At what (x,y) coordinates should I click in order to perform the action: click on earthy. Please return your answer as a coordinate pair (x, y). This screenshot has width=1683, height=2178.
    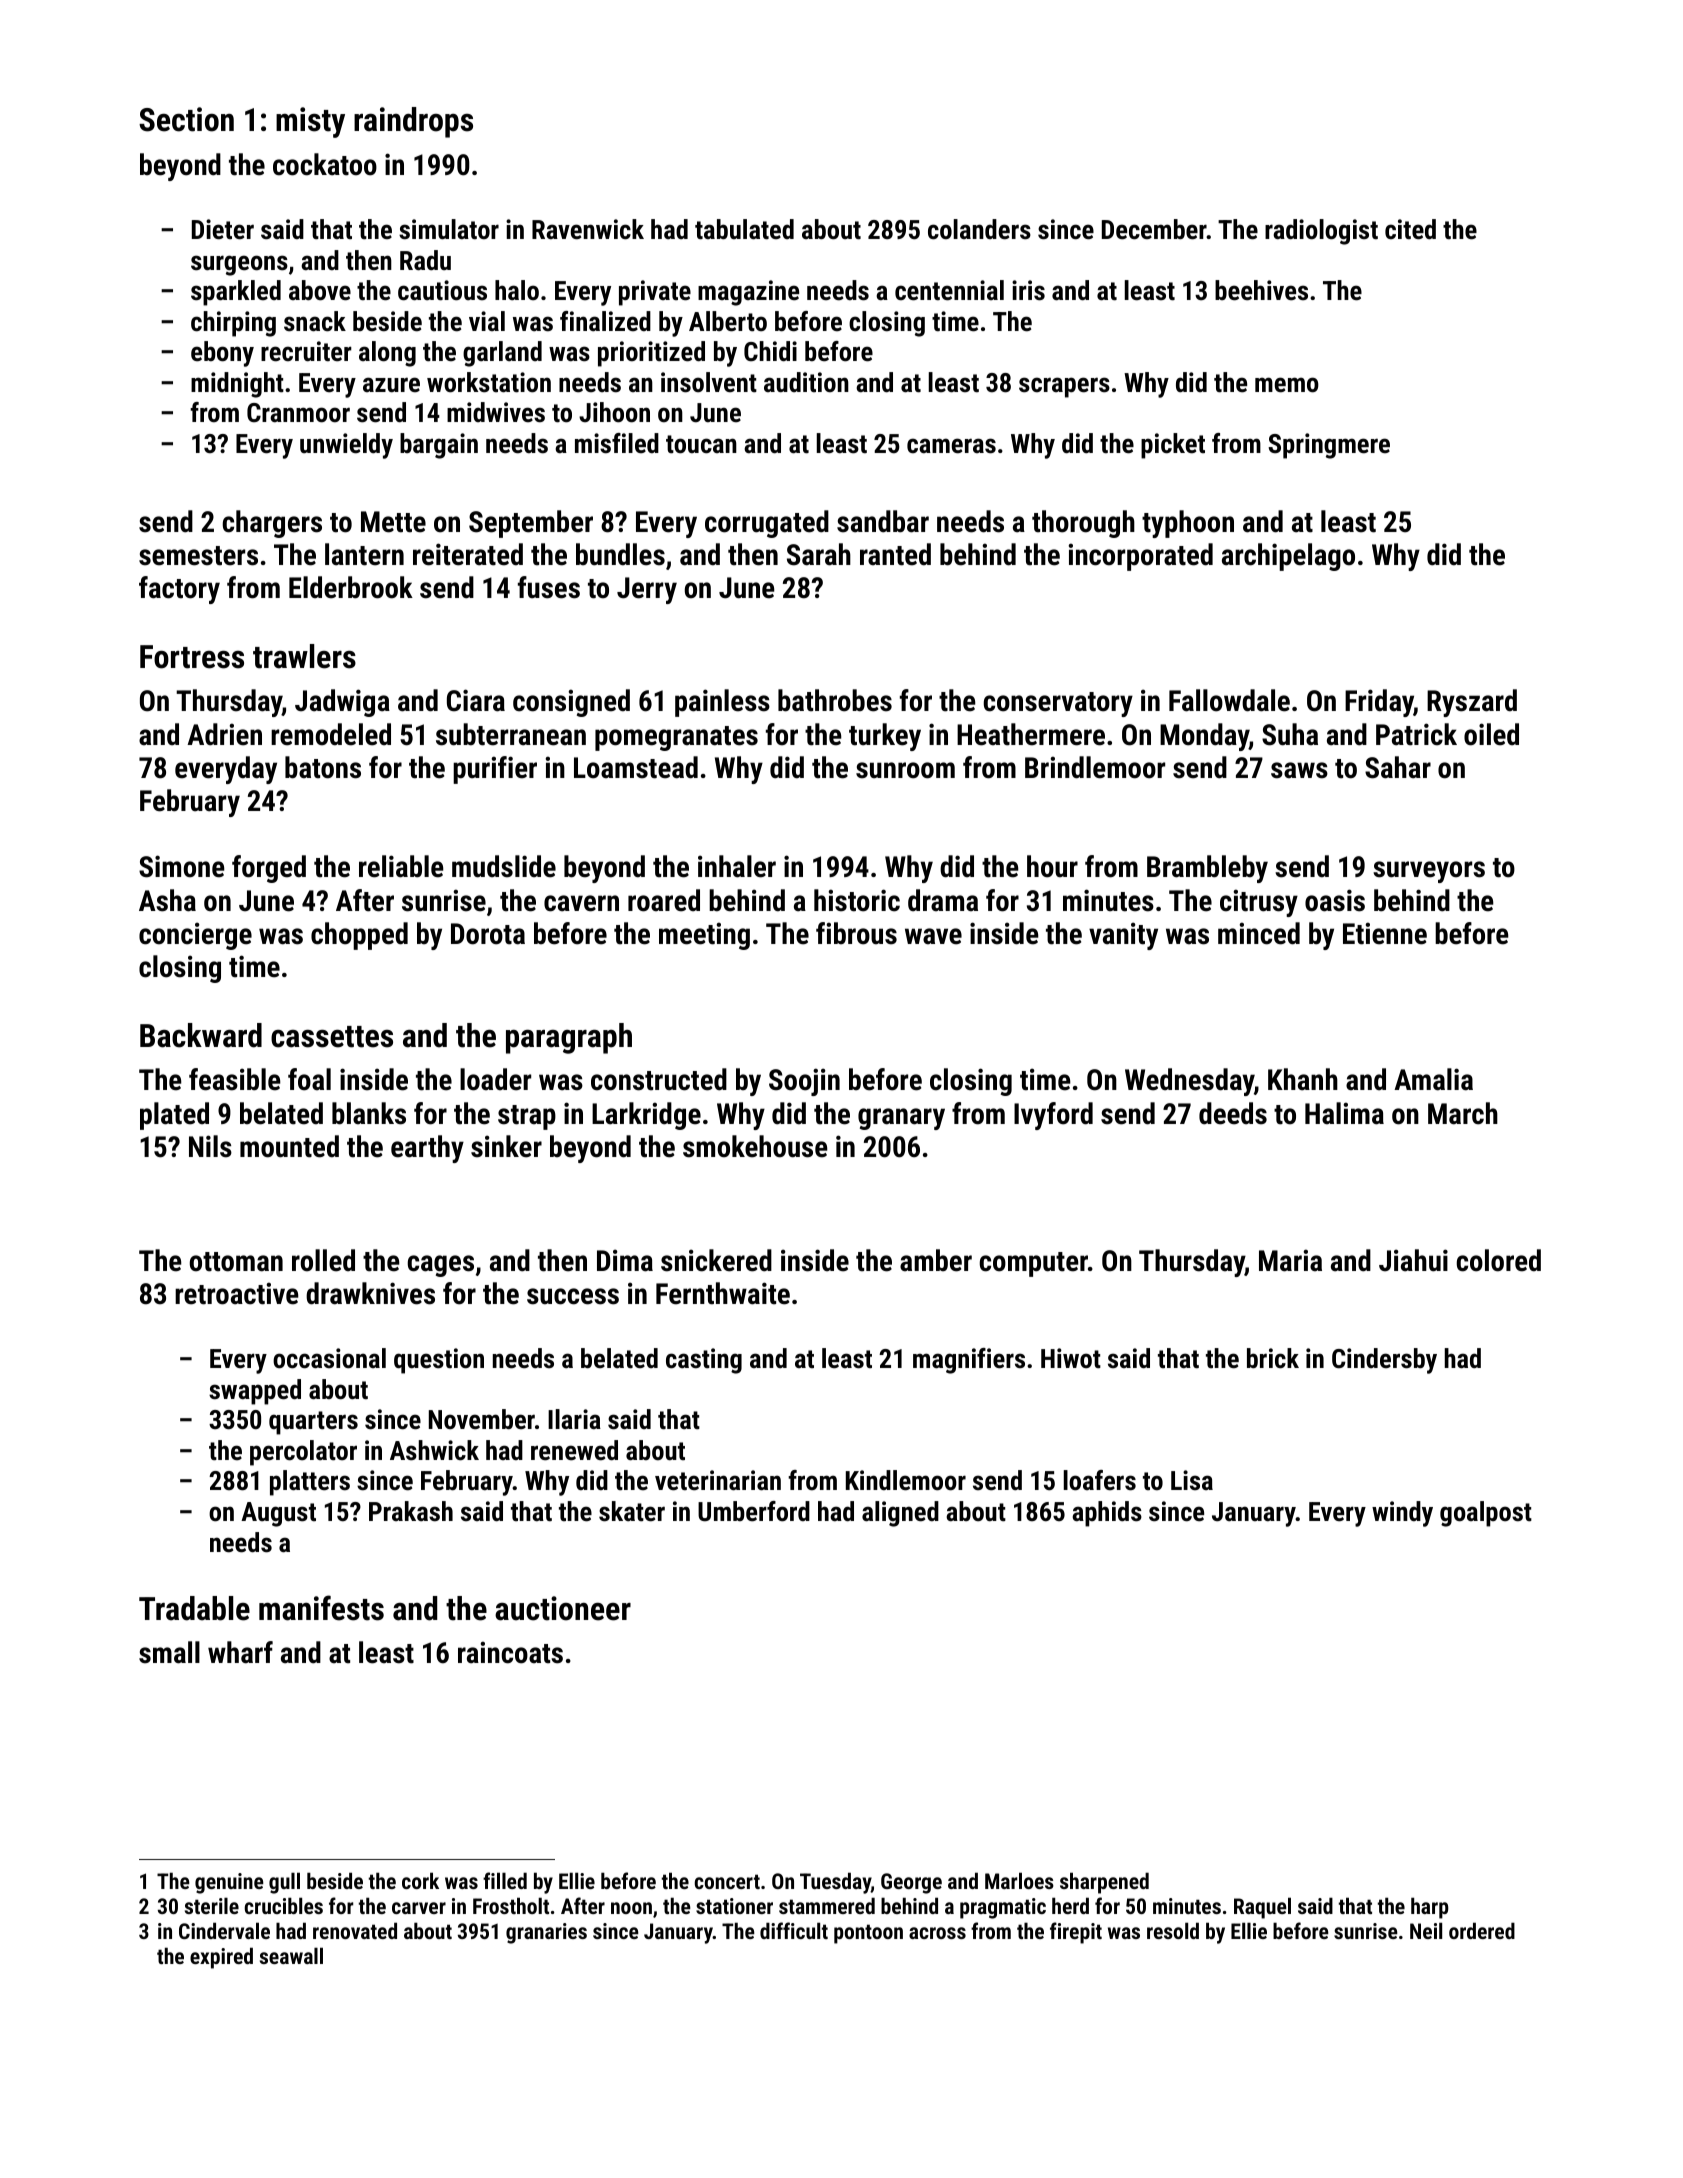
    Looking at the image, I should click on (427, 1149).
